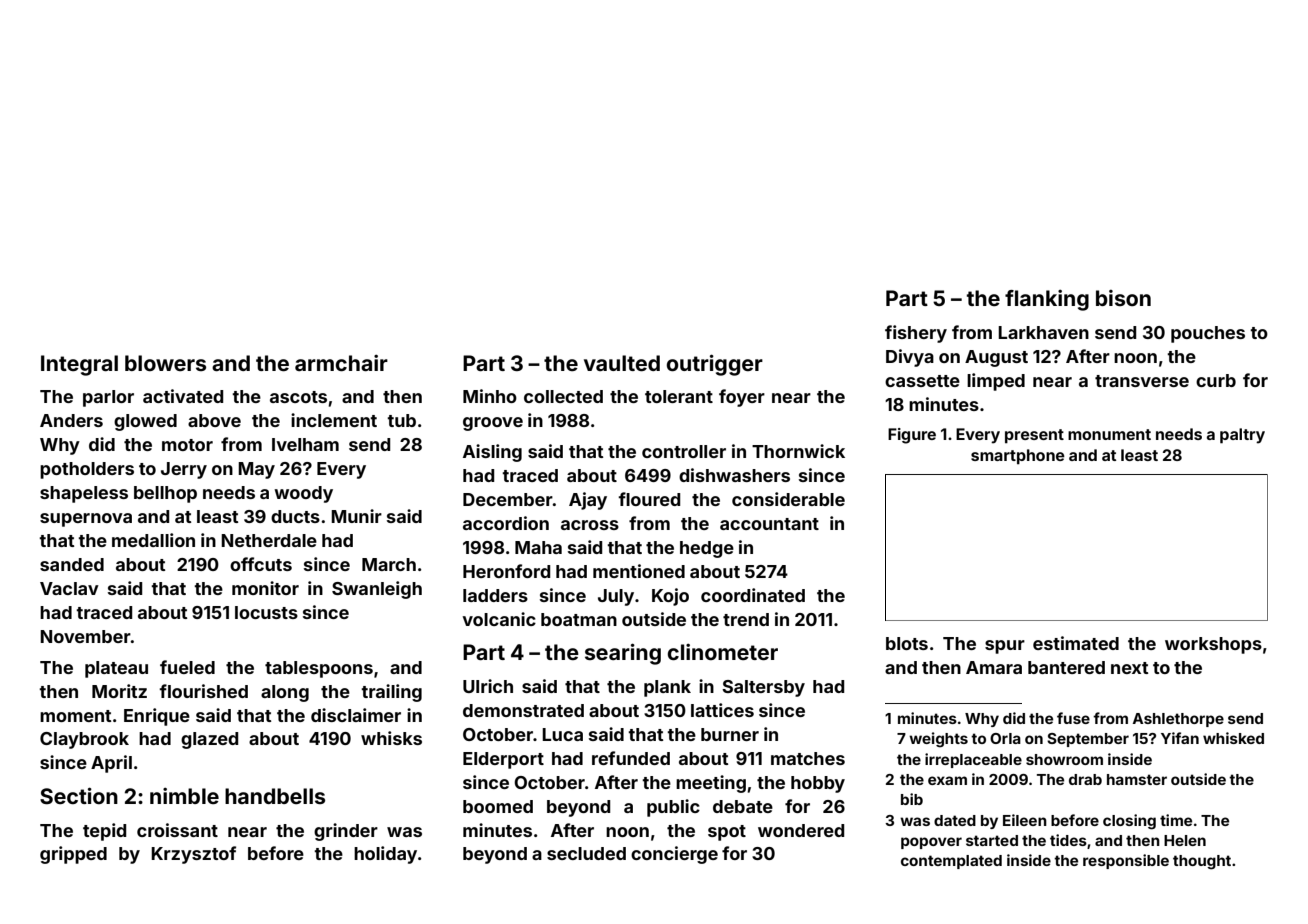 This page has height=924, width=1308. What do you see at coordinates (742, 398) in the page?
I see `foyer` at bounding box center [742, 398].
